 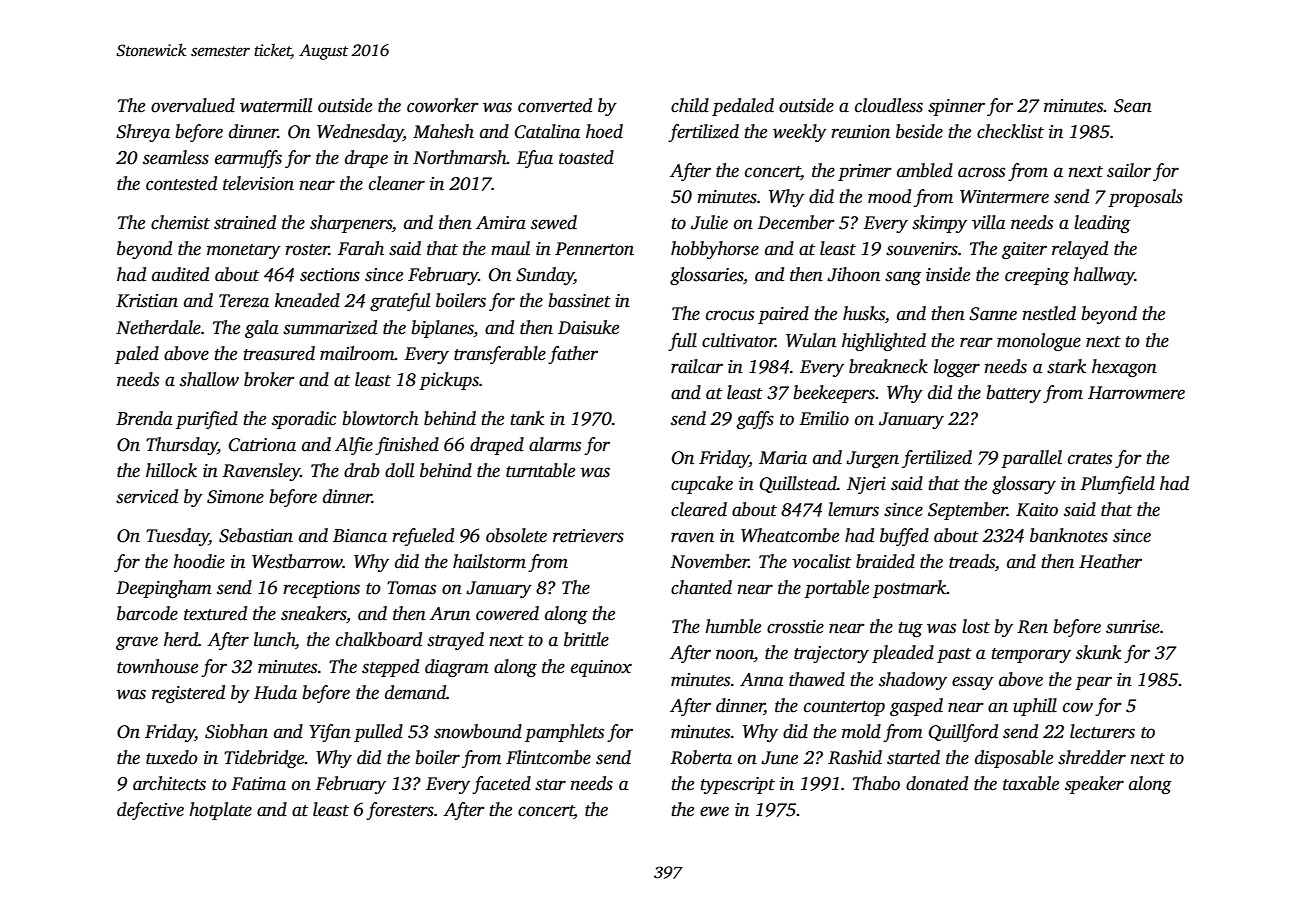 What do you see at coordinates (1133, 106) in the screenshot?
I see `Sean` at bounding box center [1133, 106].
